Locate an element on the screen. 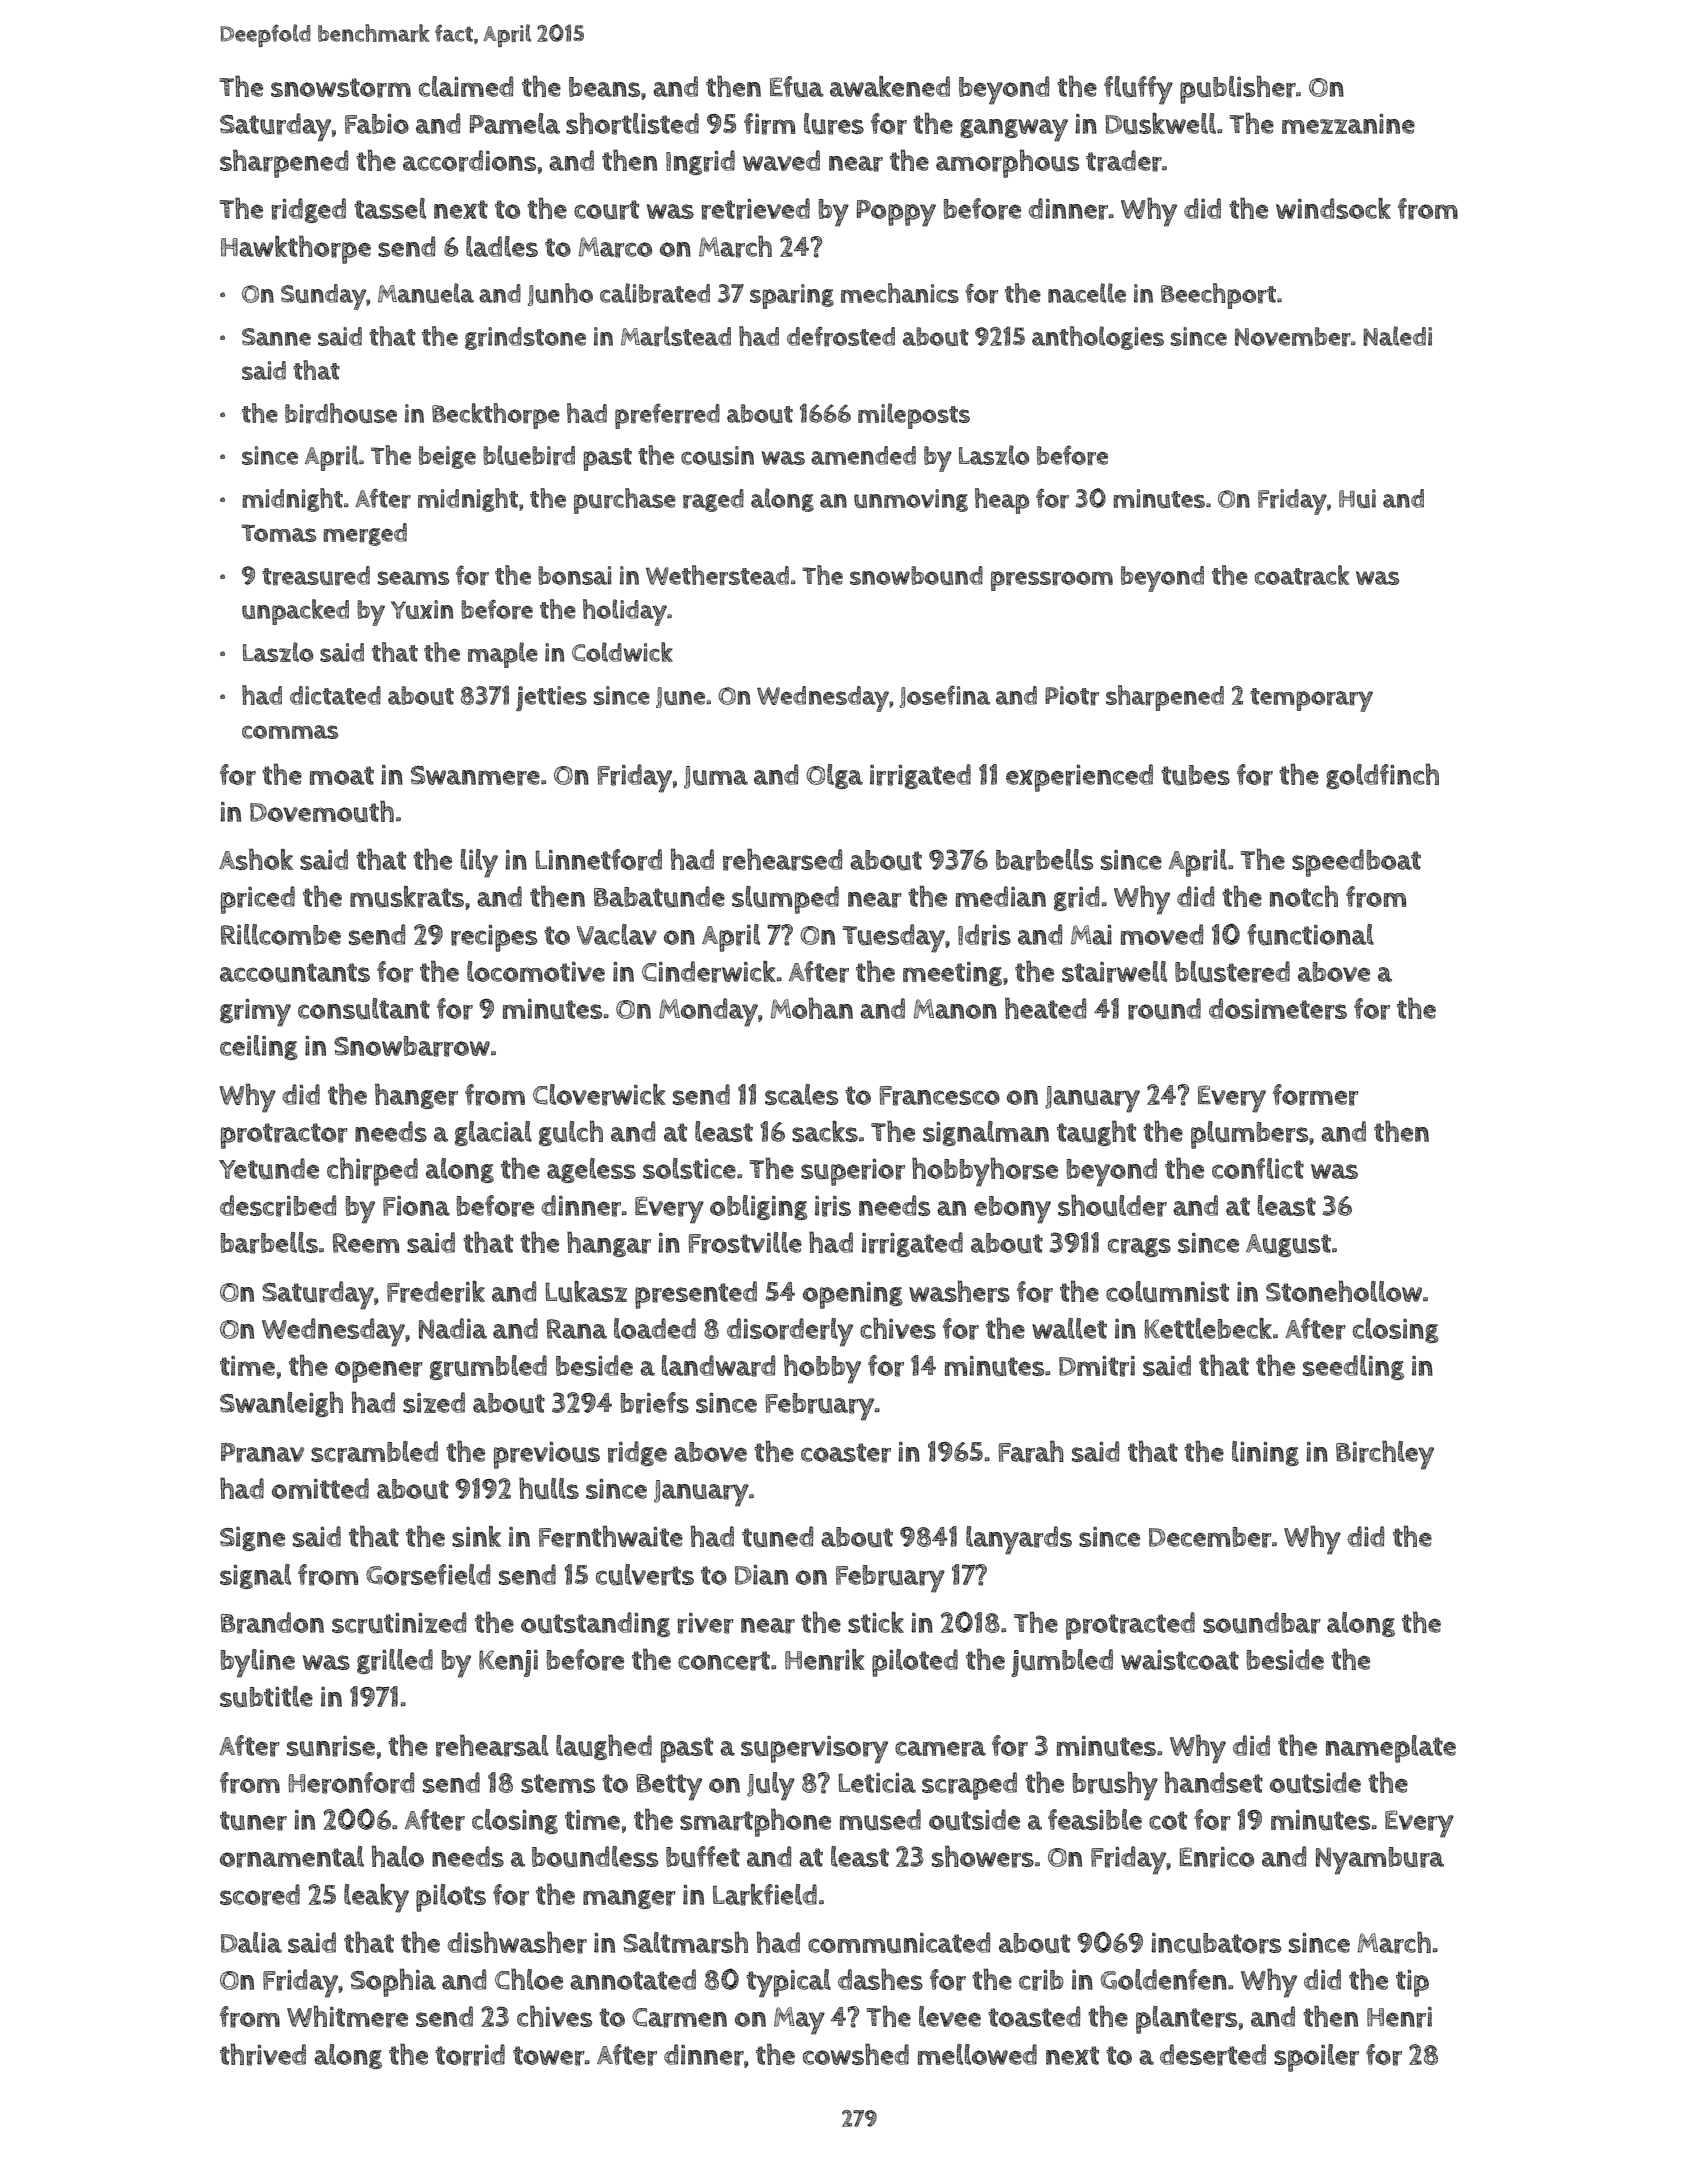  consultant is located at coordinates (364, 1009).
